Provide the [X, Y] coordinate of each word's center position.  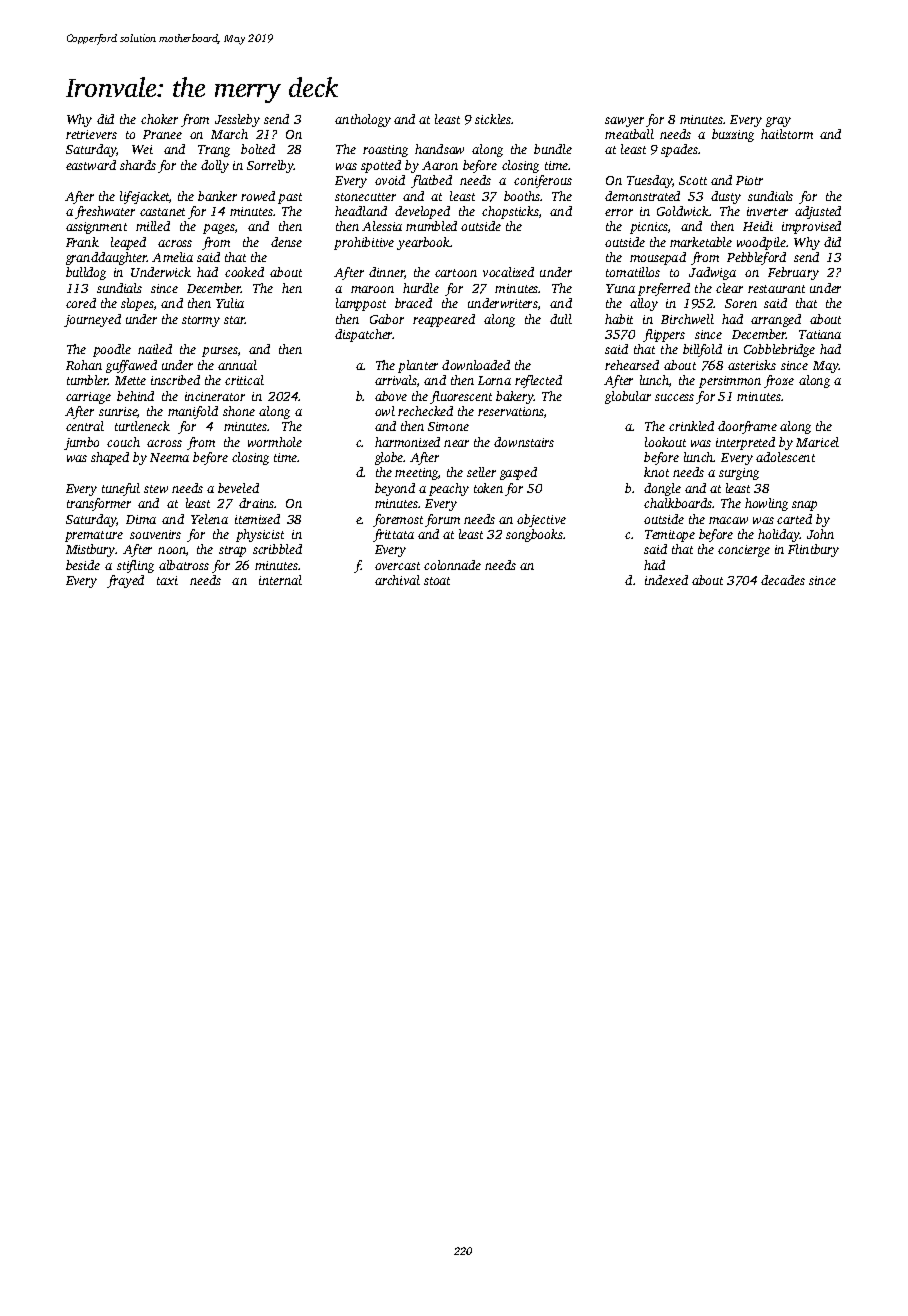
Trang [214, 151]
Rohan [84, 365]
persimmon [730, 382]
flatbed [431, 181]
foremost [398, 520]
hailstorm [787, 134]
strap [232, 551]
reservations [511, 411]
